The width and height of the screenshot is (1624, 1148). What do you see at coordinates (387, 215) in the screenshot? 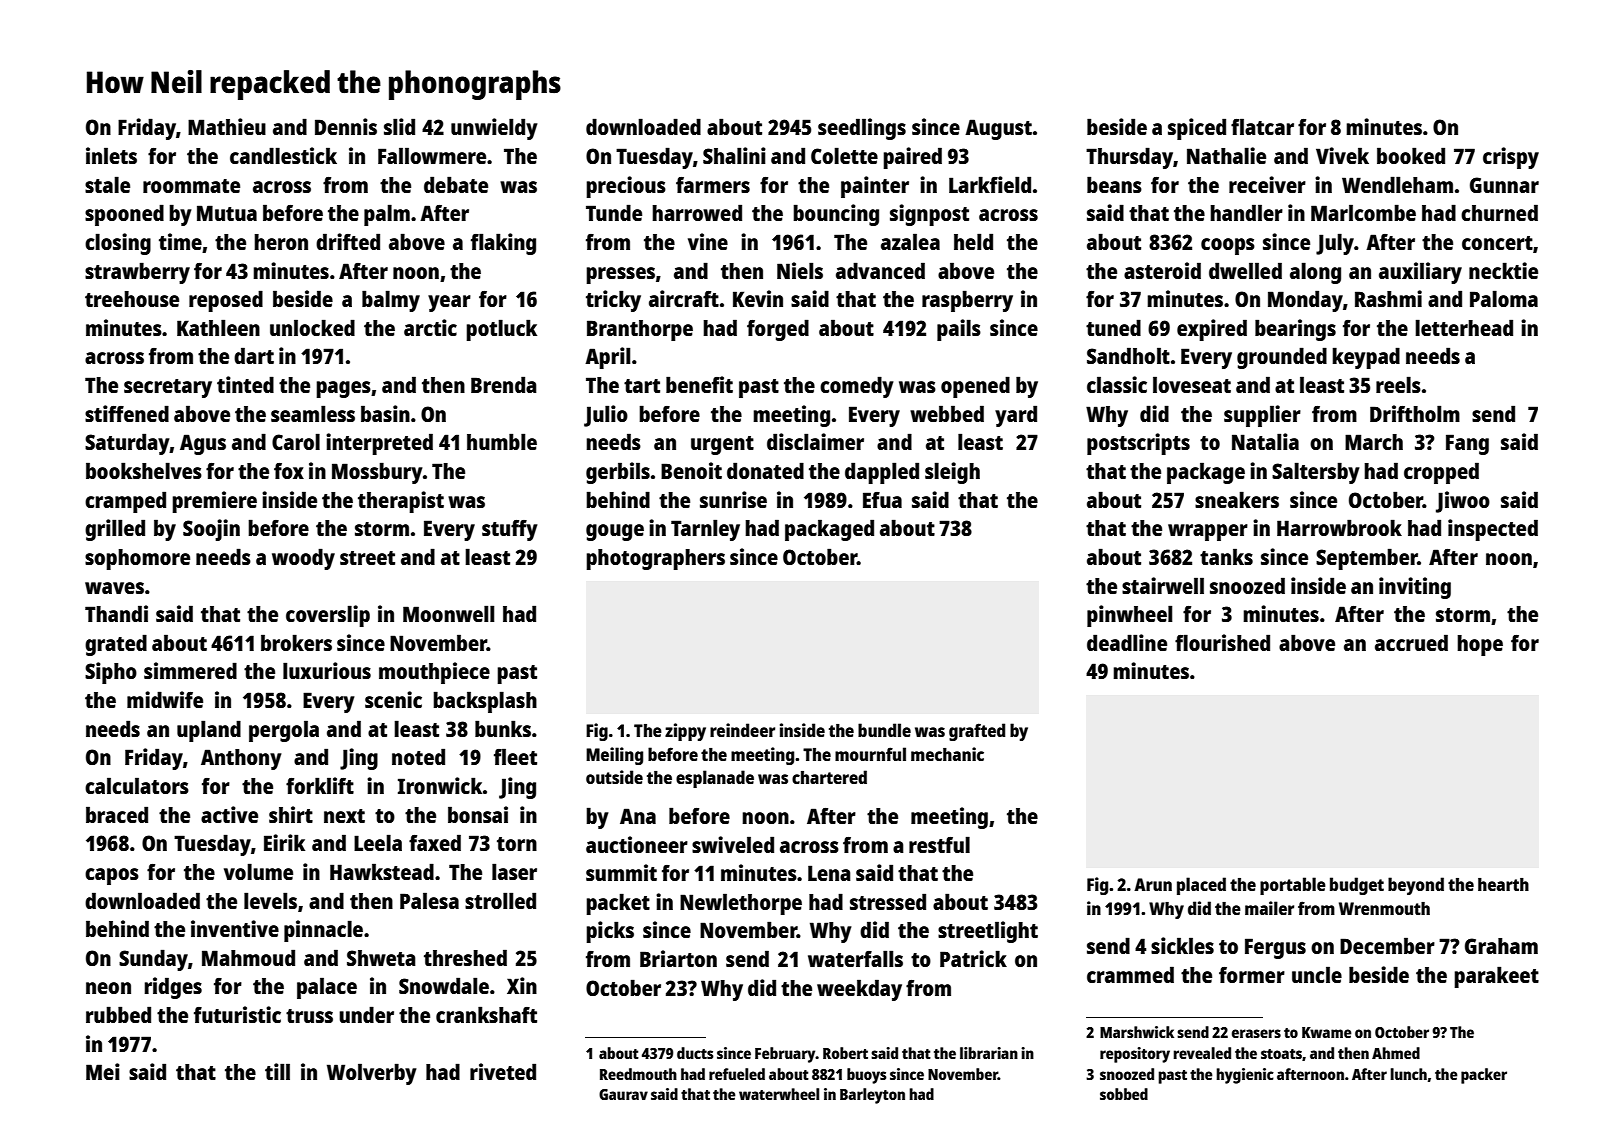
I see `palm` at bounding box center [387, 215].
